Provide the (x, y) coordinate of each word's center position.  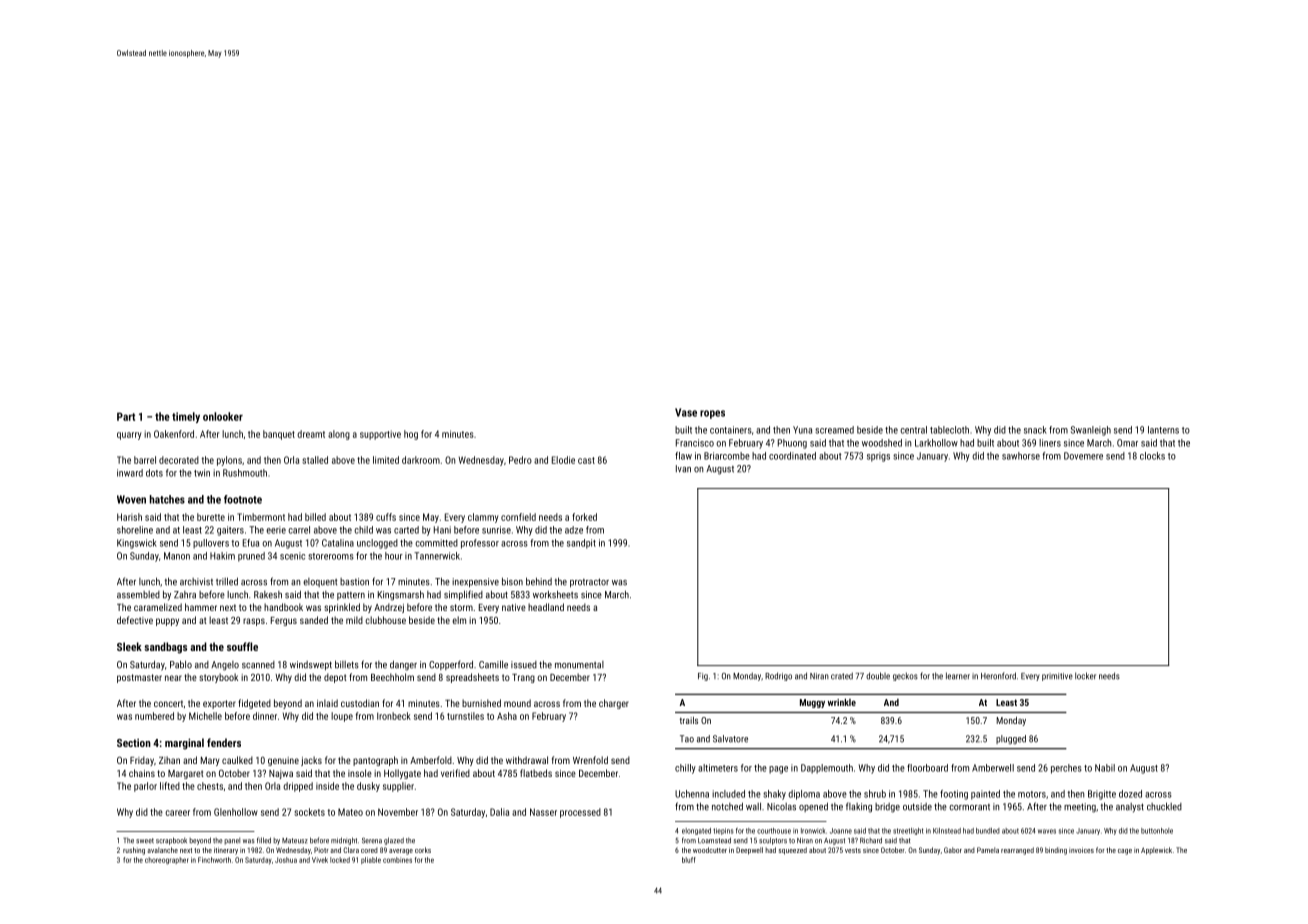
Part (126, 416)
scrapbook (171, 841)
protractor (589, 583)
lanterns (1163, 430)
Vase (686, 412)
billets (347, 664)
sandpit (581, 544)
